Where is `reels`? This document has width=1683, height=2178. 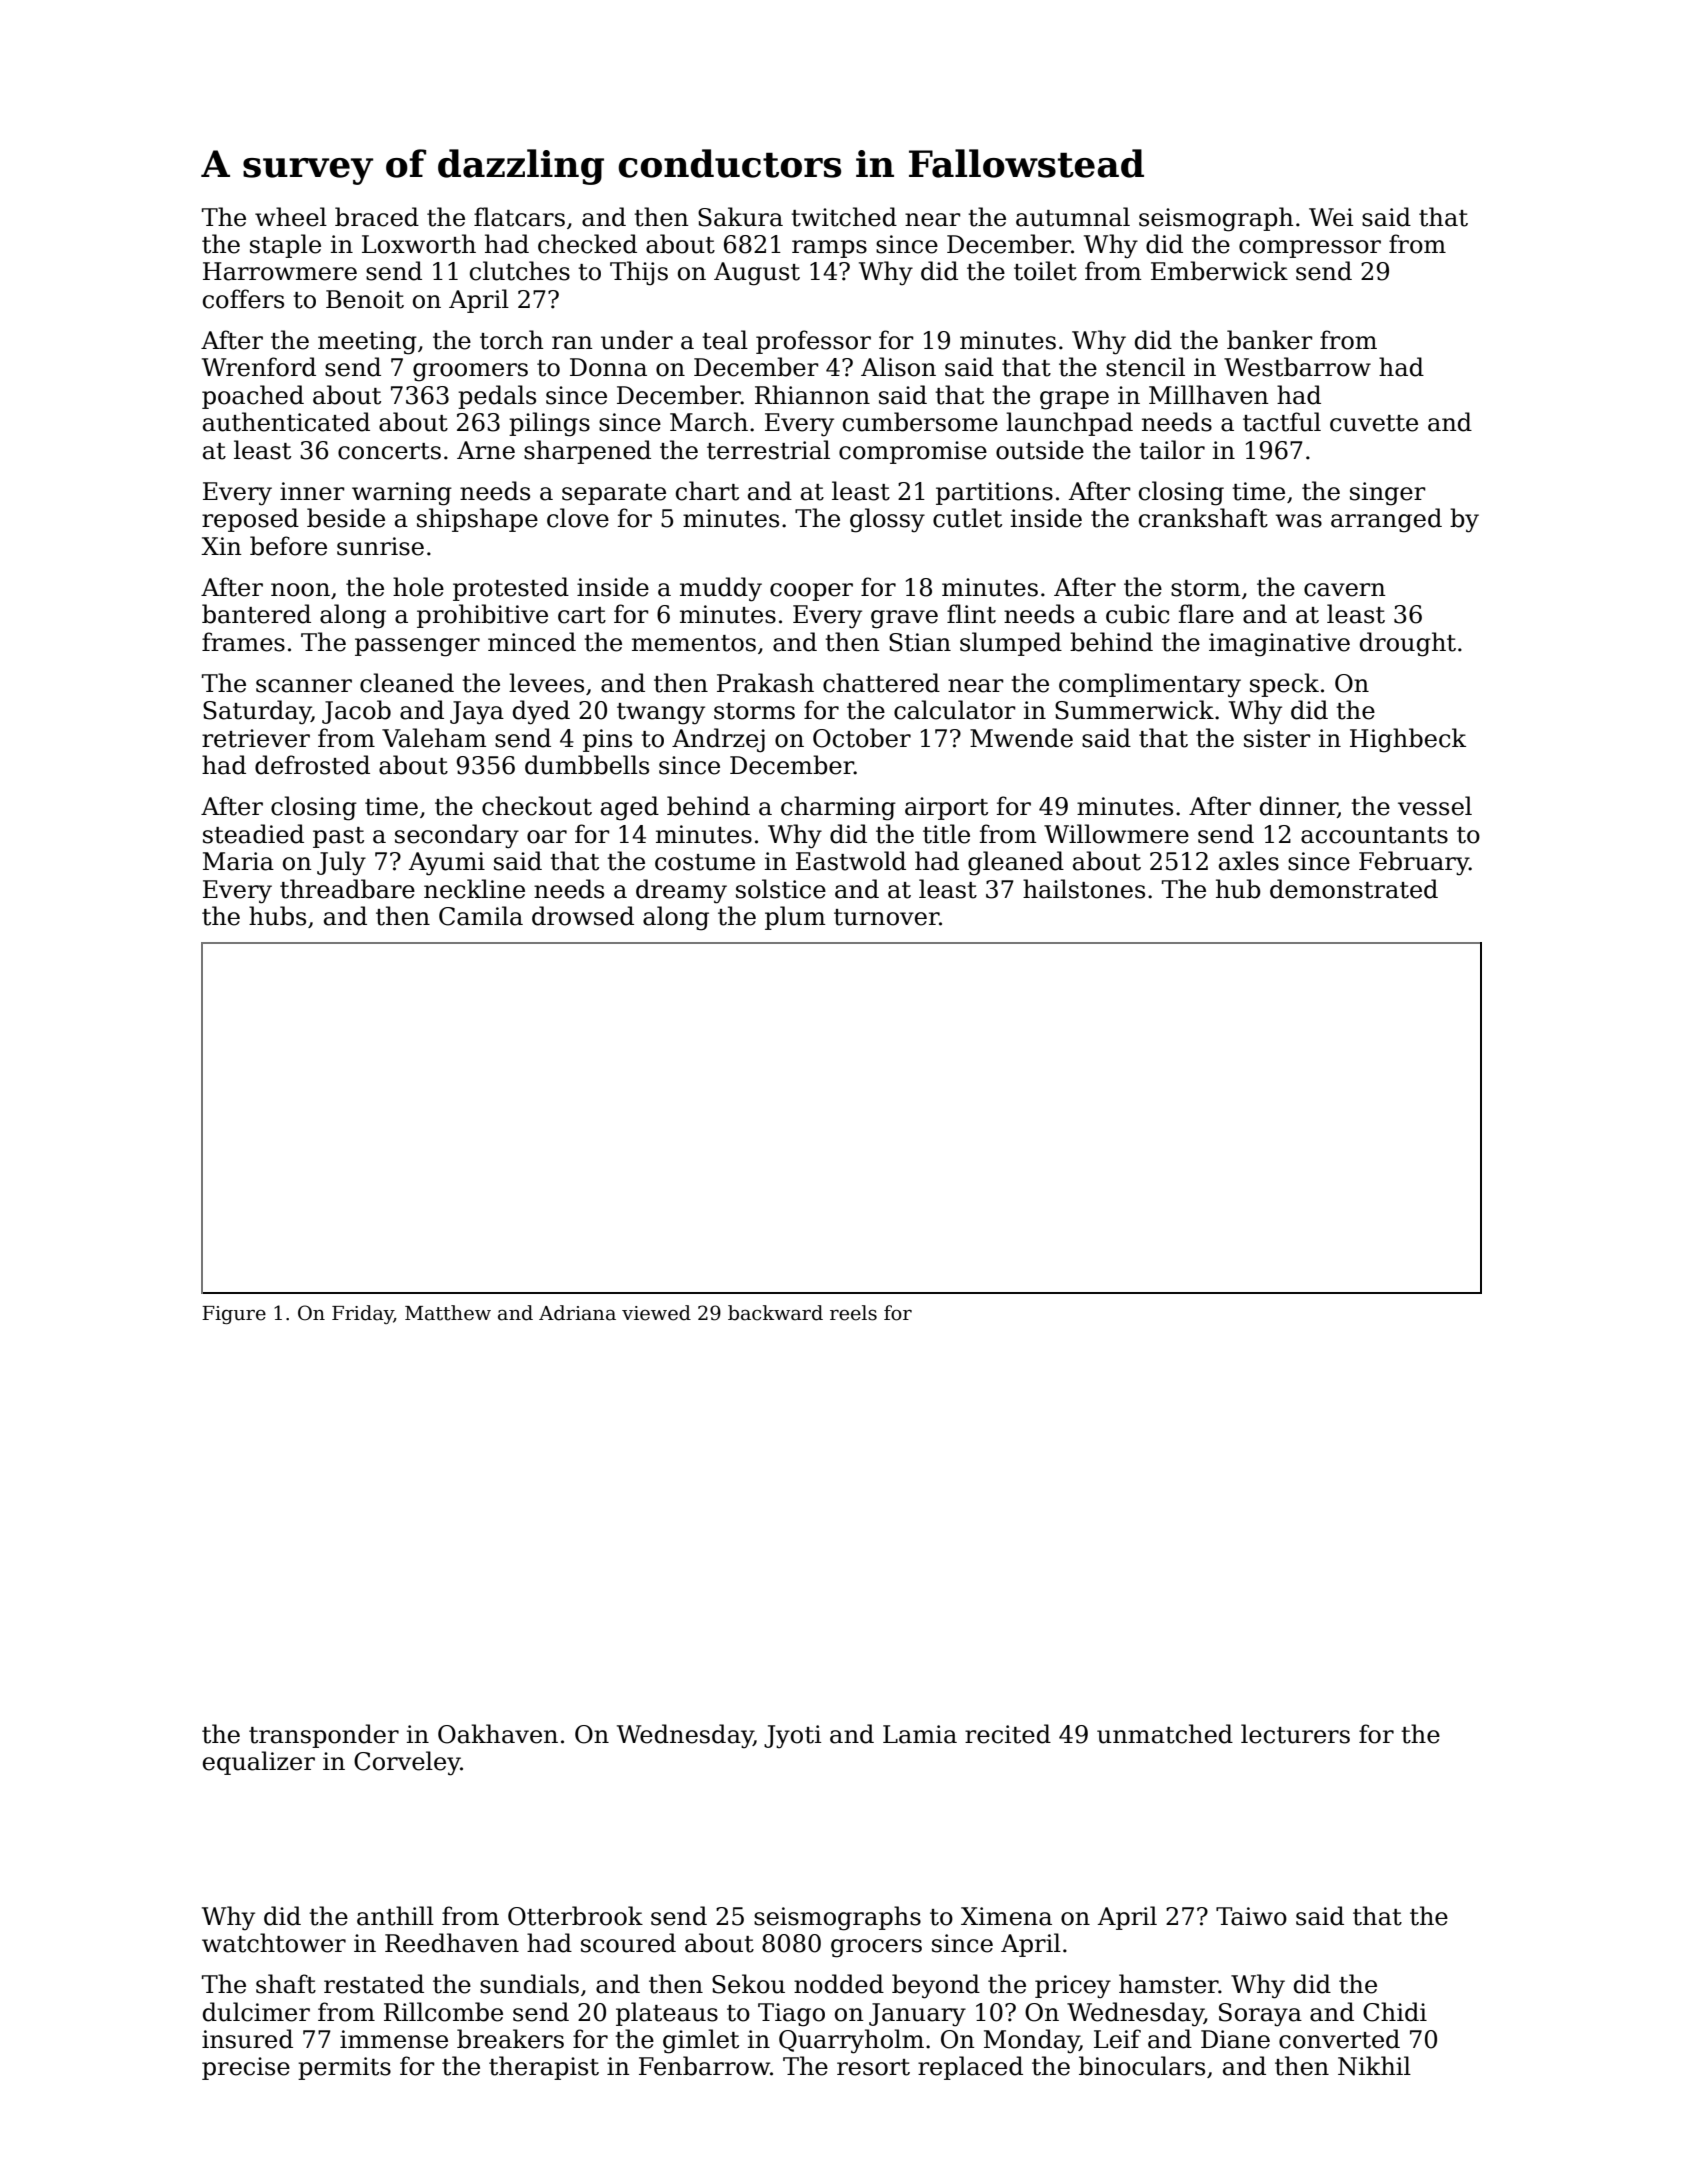 reels is located at coordinates (853, 1313).
